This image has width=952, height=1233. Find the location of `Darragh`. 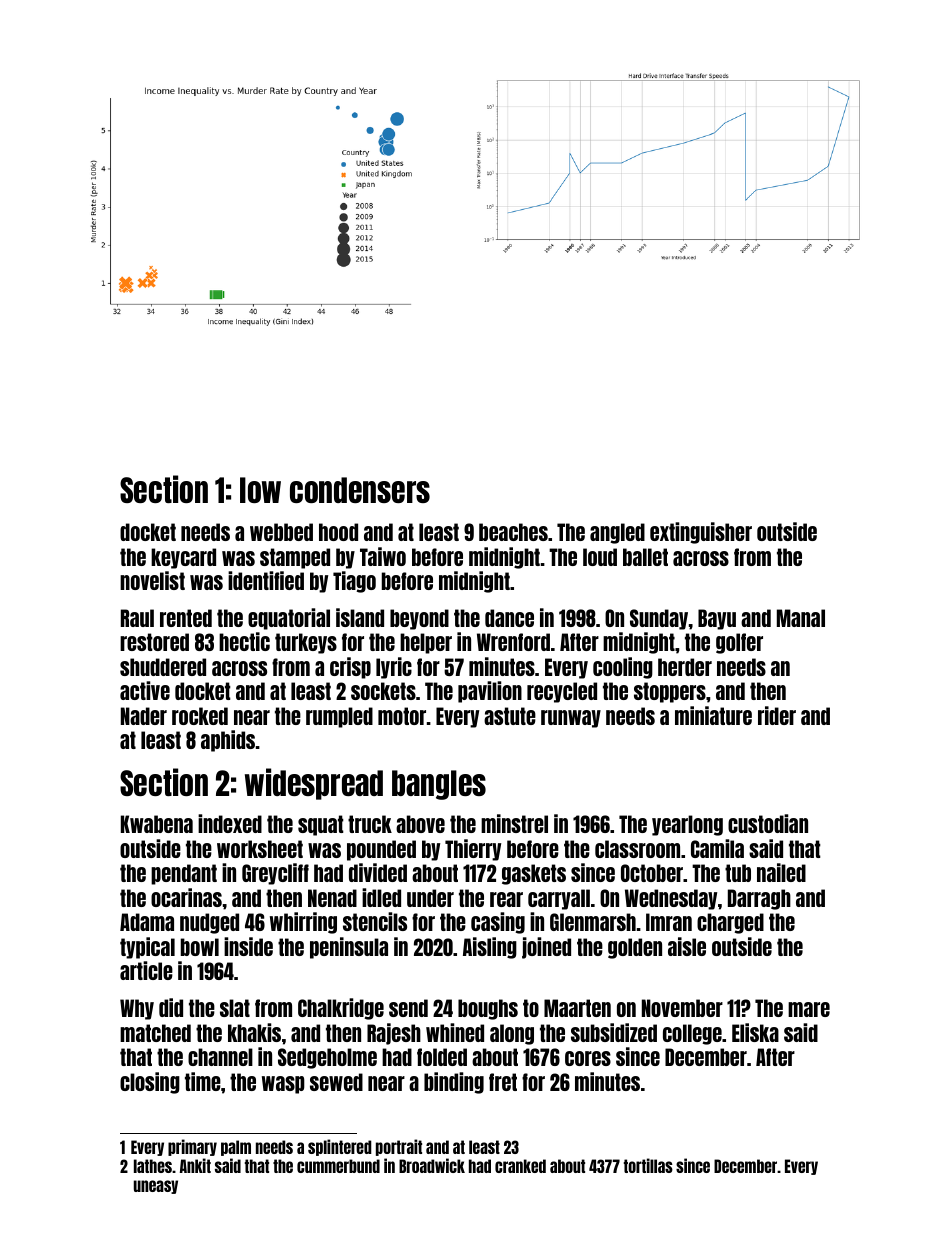

Darragh is located at coordinates (759, 899).
